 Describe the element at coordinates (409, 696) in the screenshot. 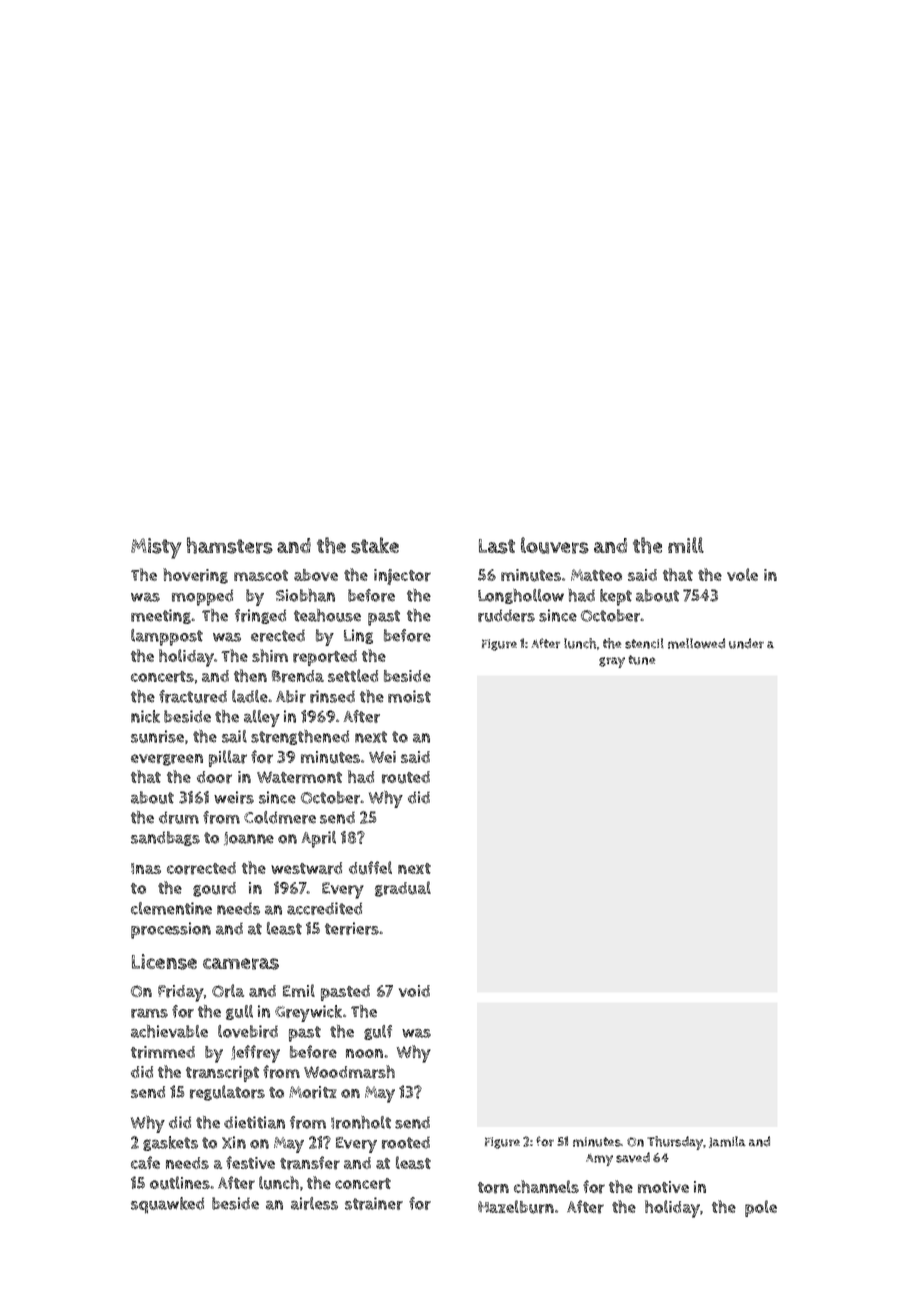

I see `moist` at that location.
